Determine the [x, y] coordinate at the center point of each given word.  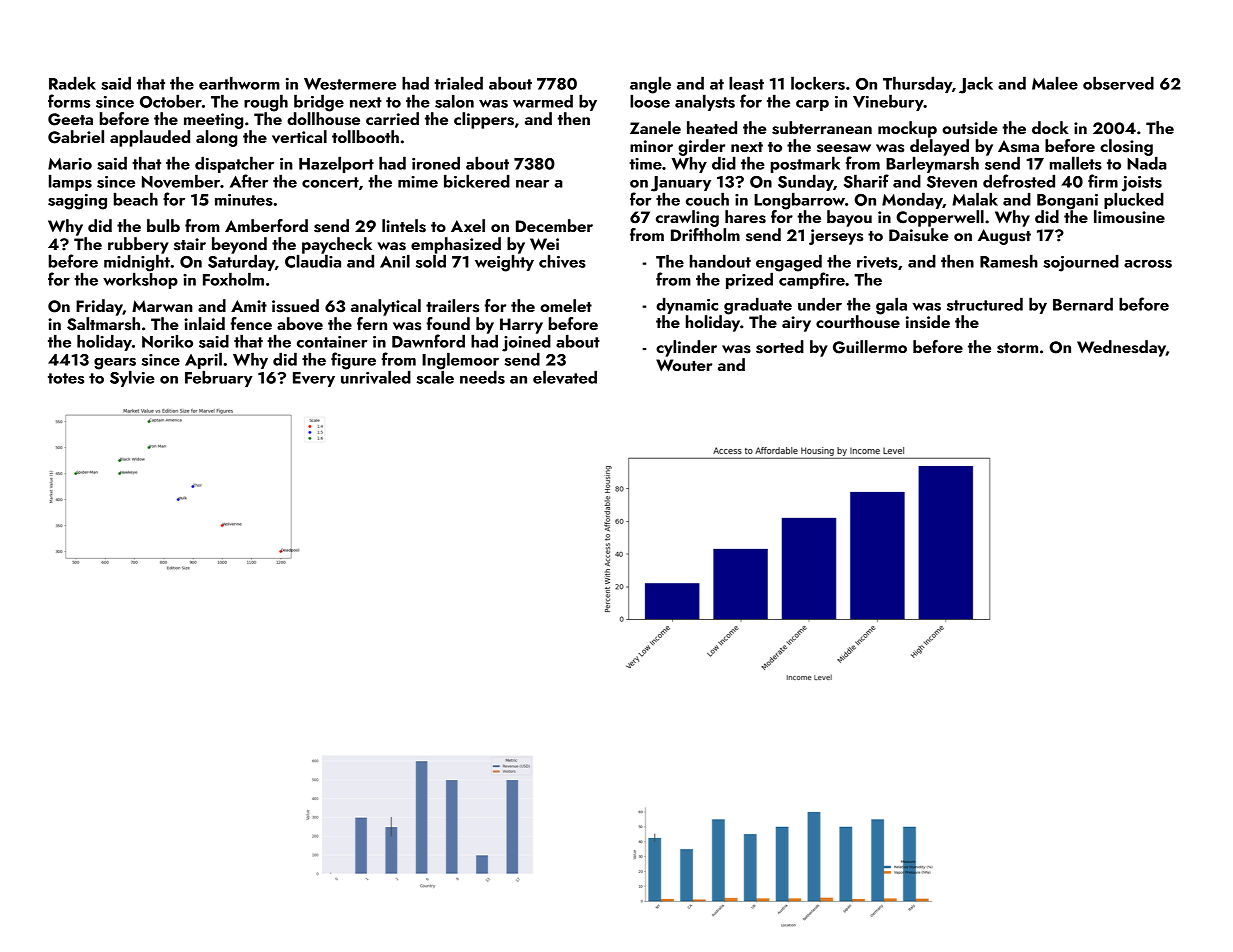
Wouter [684, 365]
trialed [458, 83]
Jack [976, 85]
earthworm [239, 83]
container [332, 342]
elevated [565, 377]
